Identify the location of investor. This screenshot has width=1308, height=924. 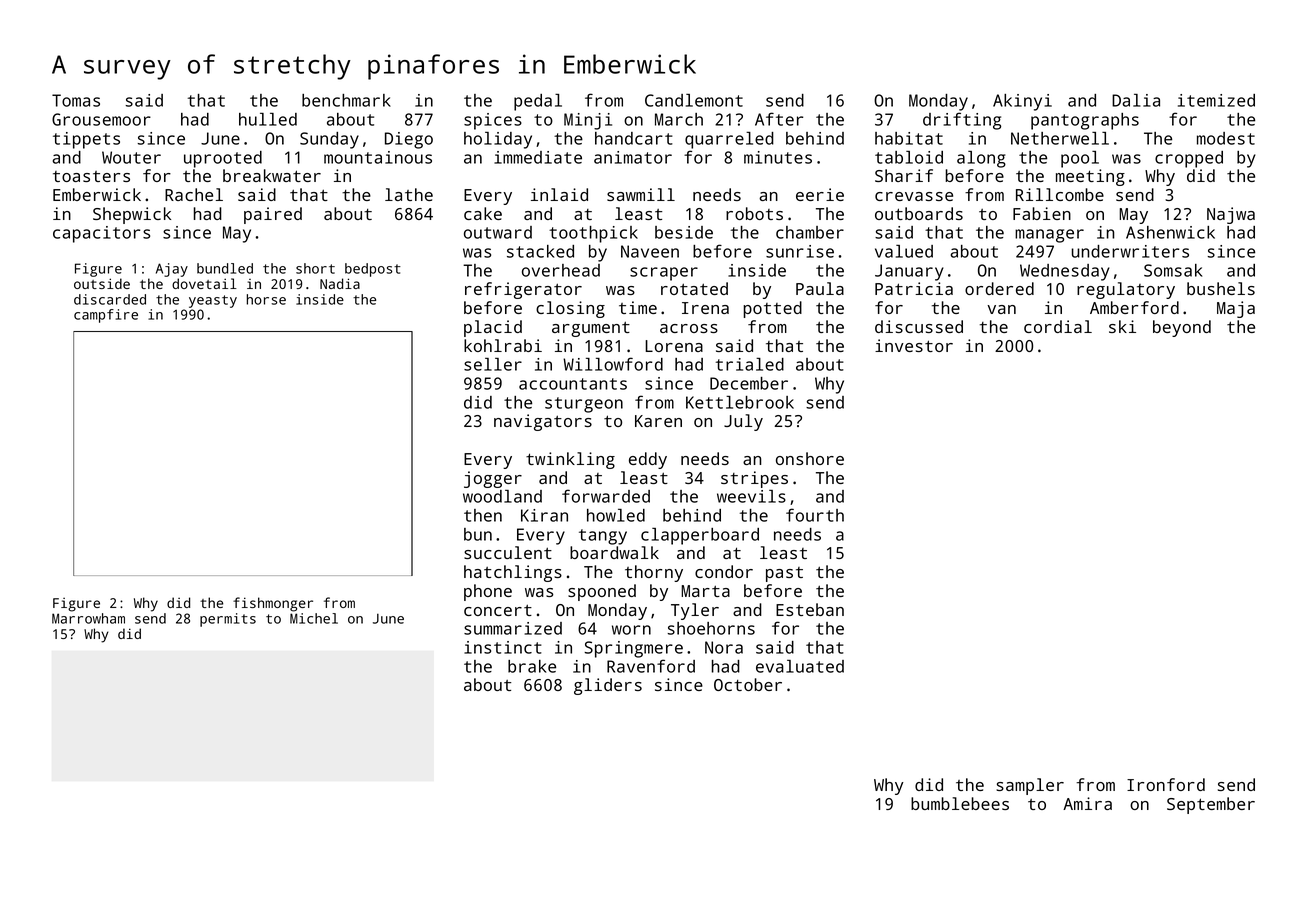
(914, 345).
